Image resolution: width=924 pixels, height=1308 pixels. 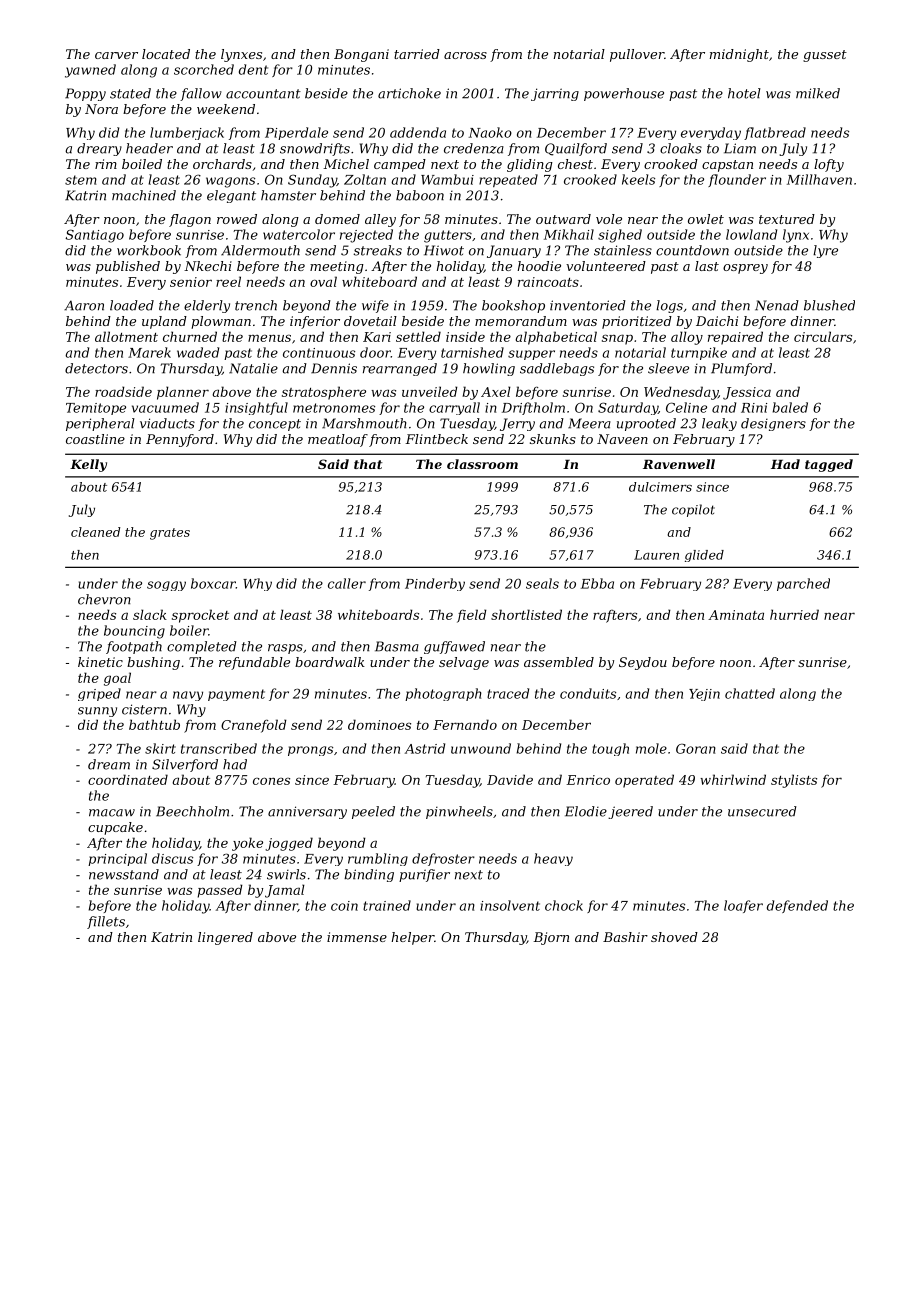 What do you see at coordinates (825, 56) in the screenshot?
I see `gusset` at bounding box center [825, 56].
